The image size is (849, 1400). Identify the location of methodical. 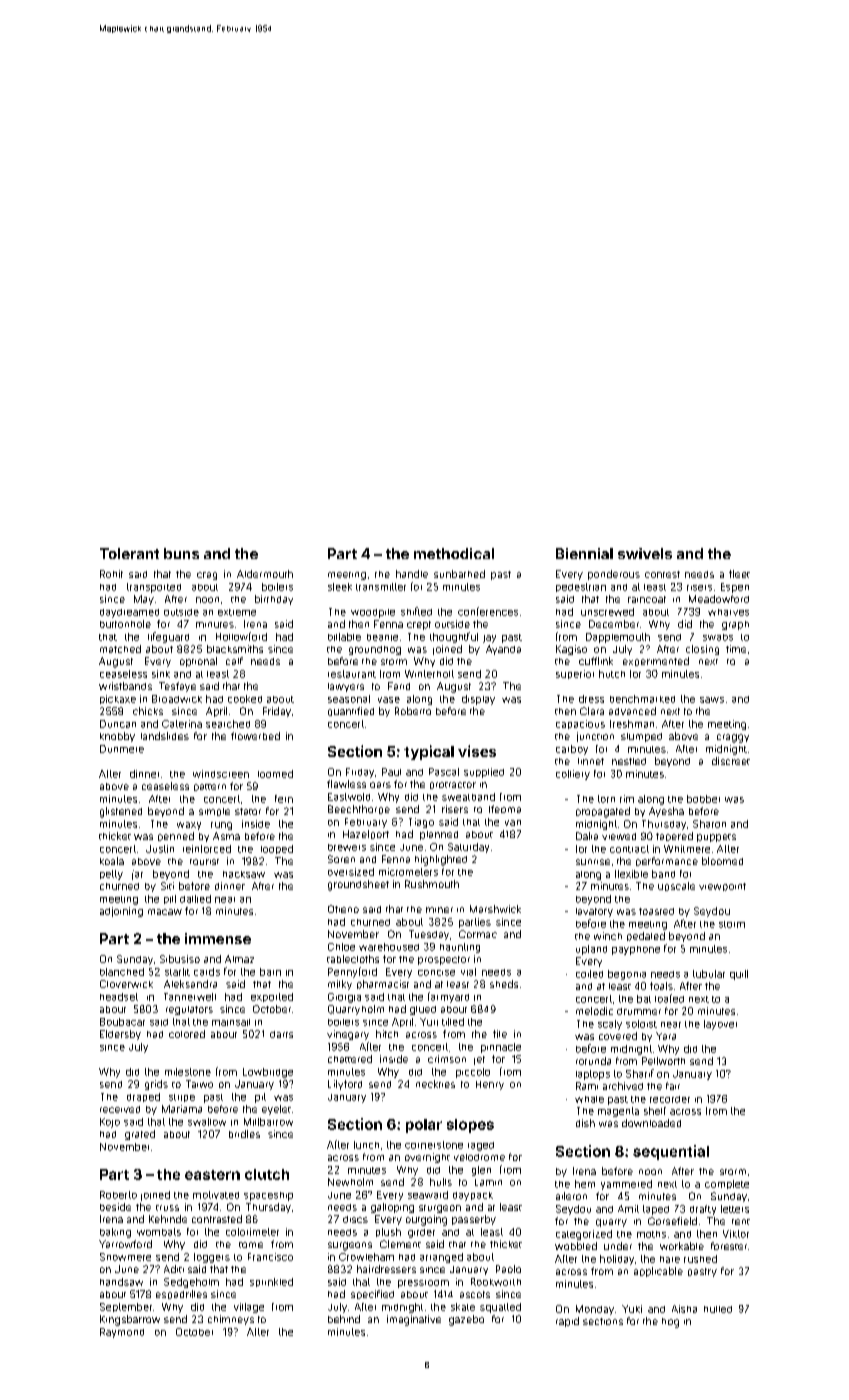
(454, 553).
